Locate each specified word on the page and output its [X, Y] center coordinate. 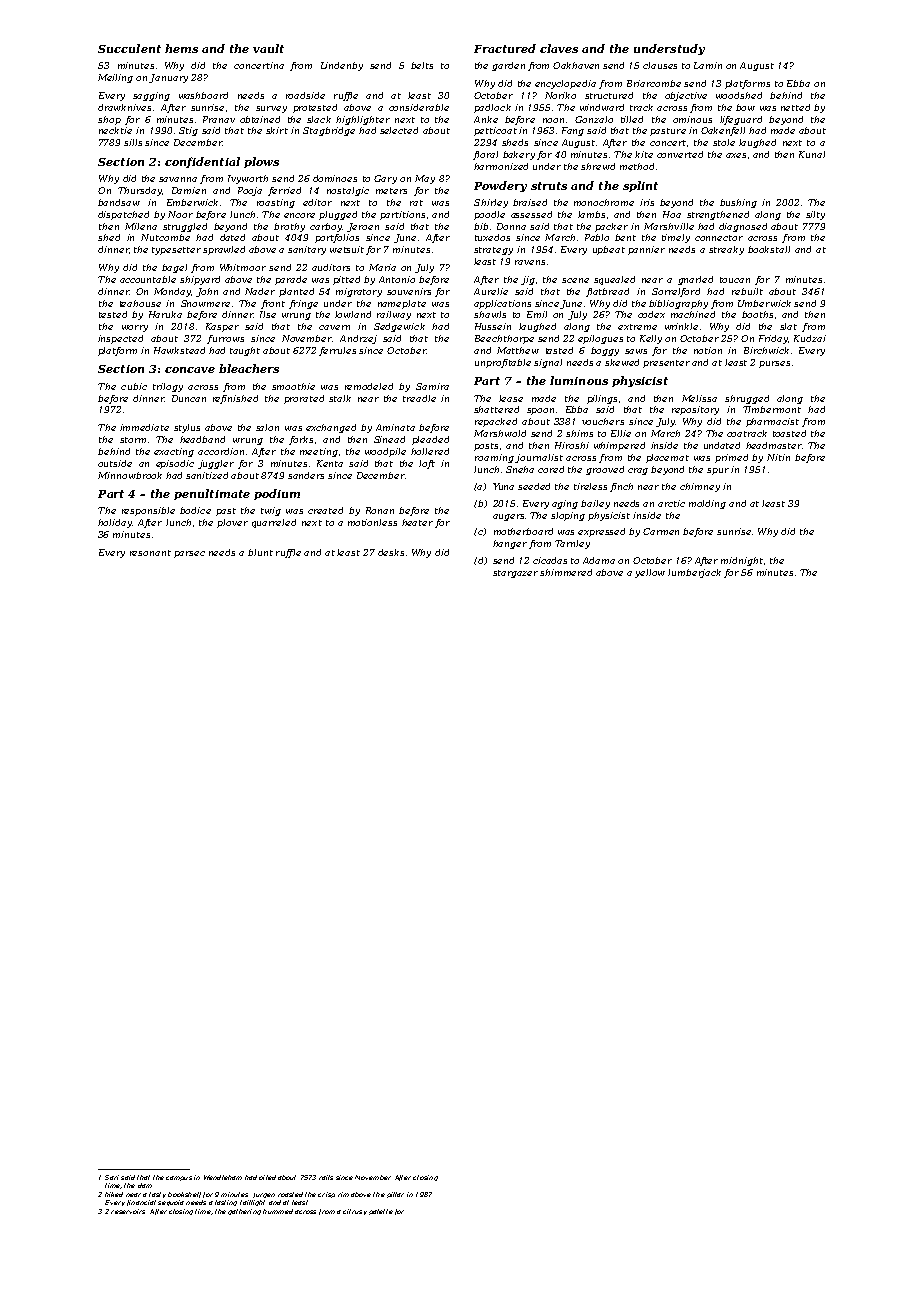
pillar [395, 1195]
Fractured [505, 48]
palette [381, 1212]
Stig [188, 131]
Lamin [708, 65]
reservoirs [128, 1211]
